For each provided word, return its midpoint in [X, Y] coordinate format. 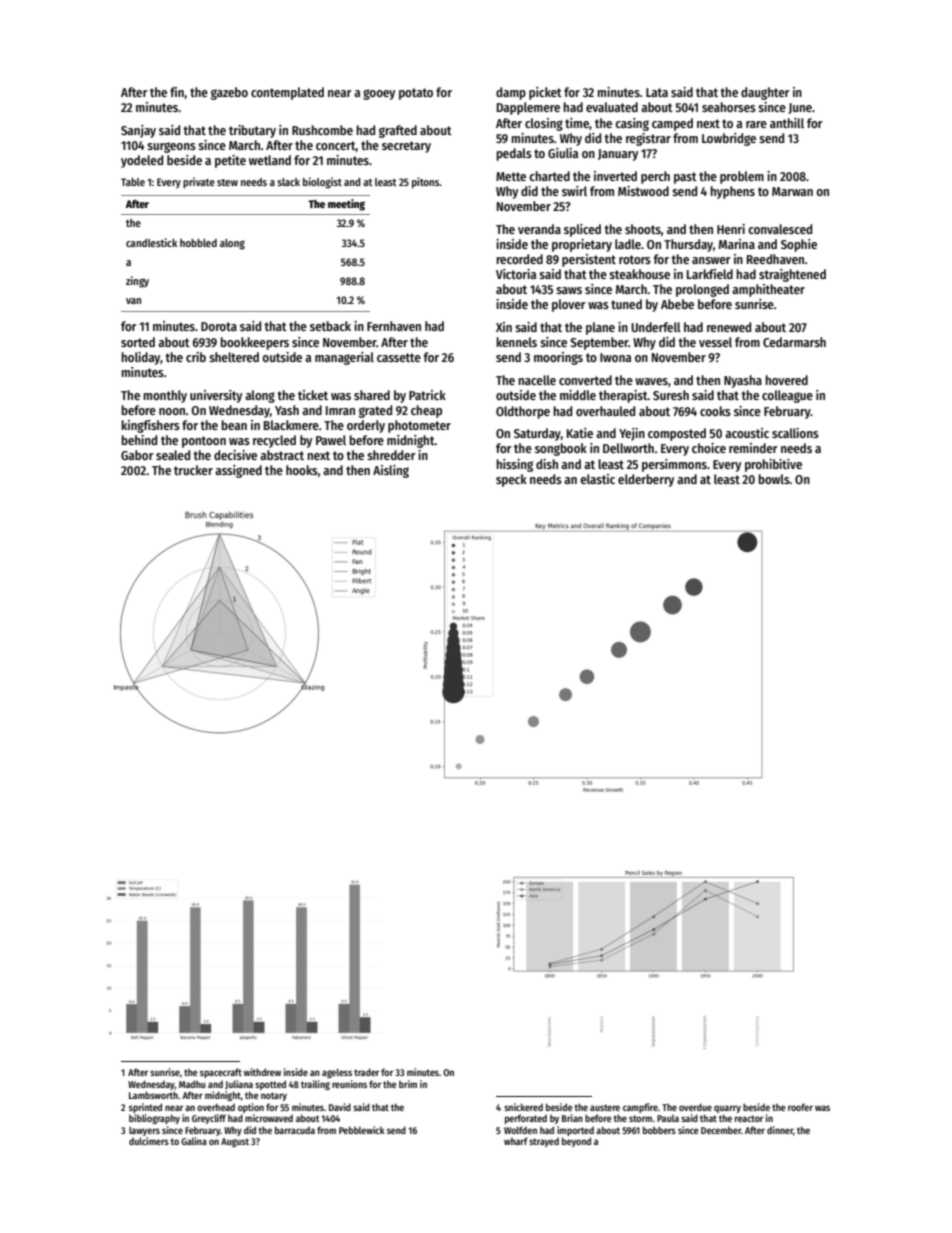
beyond [576, 1142]
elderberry [646, 480]
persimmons [674, 465]
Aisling [391, 471]
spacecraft [221, 1073]
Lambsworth [153, 1095]
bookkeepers [255, 343]
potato [416, 94]
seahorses [729, 107]
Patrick [427, 395]
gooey [379, 94]
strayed [544, 1142]
